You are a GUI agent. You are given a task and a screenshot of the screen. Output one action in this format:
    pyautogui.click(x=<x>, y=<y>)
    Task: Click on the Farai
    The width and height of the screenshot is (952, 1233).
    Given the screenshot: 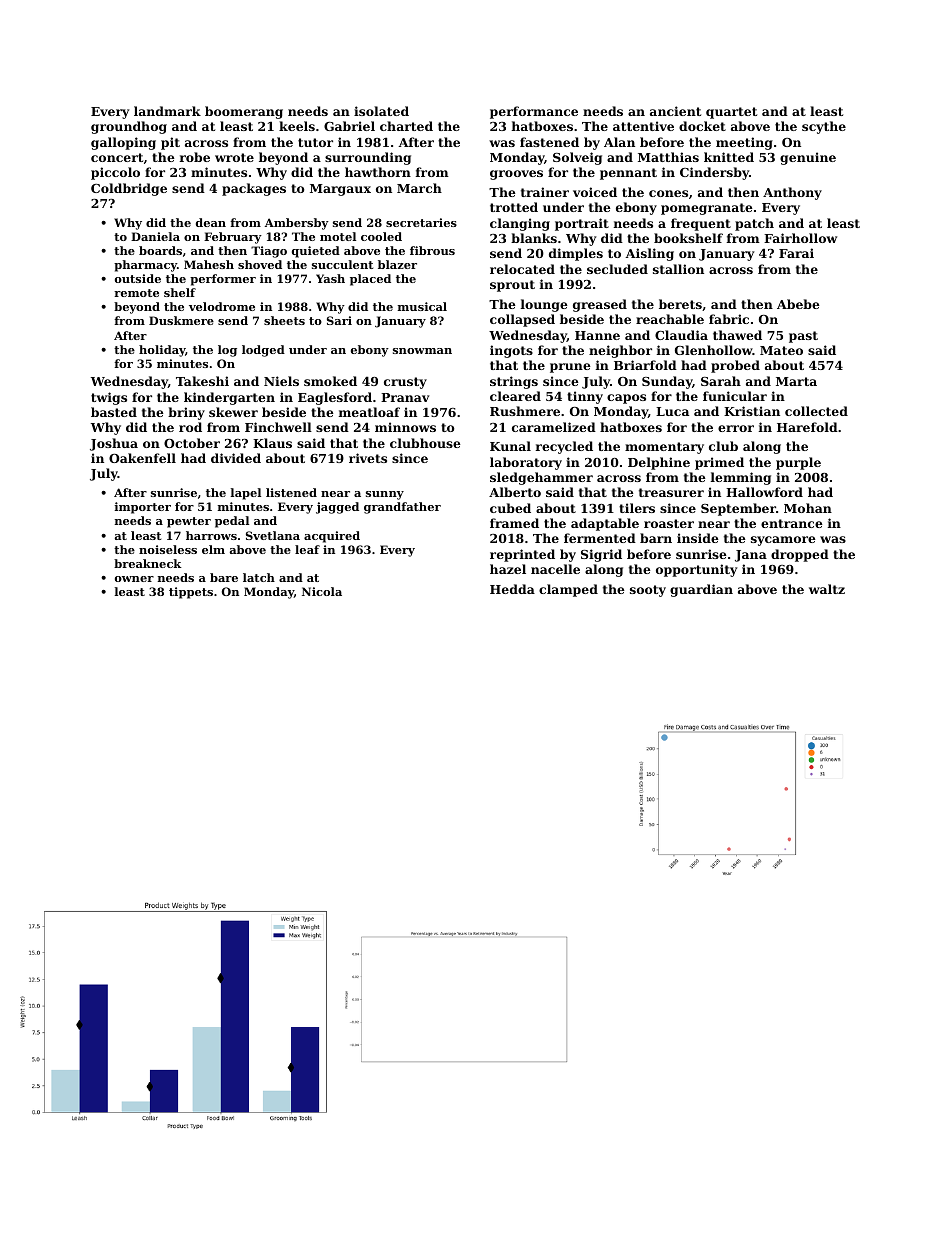 What is the action you would take?
    pyautogui.click(x=796, y=253)
